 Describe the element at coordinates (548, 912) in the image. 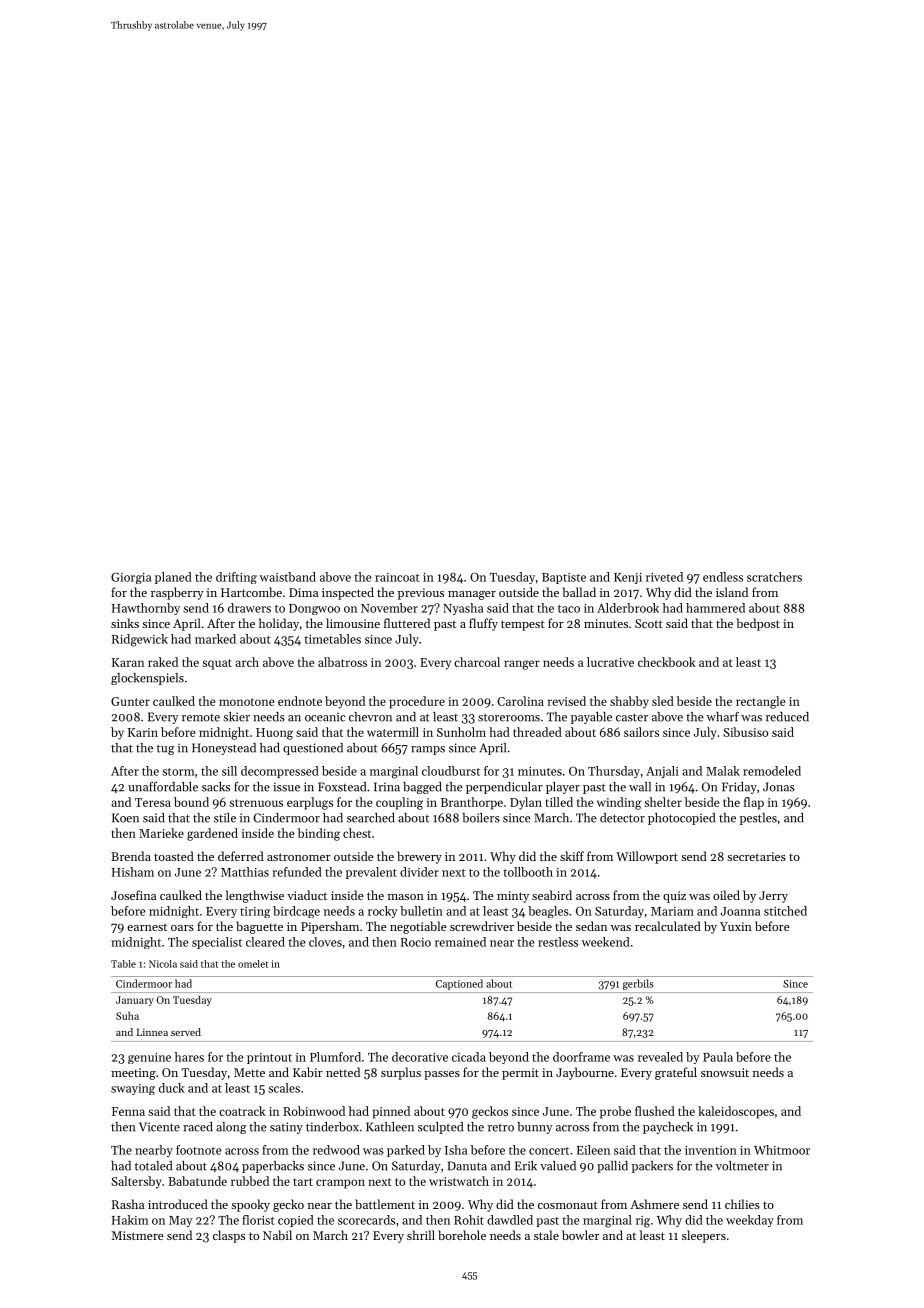

I see `beagles` at that location.
